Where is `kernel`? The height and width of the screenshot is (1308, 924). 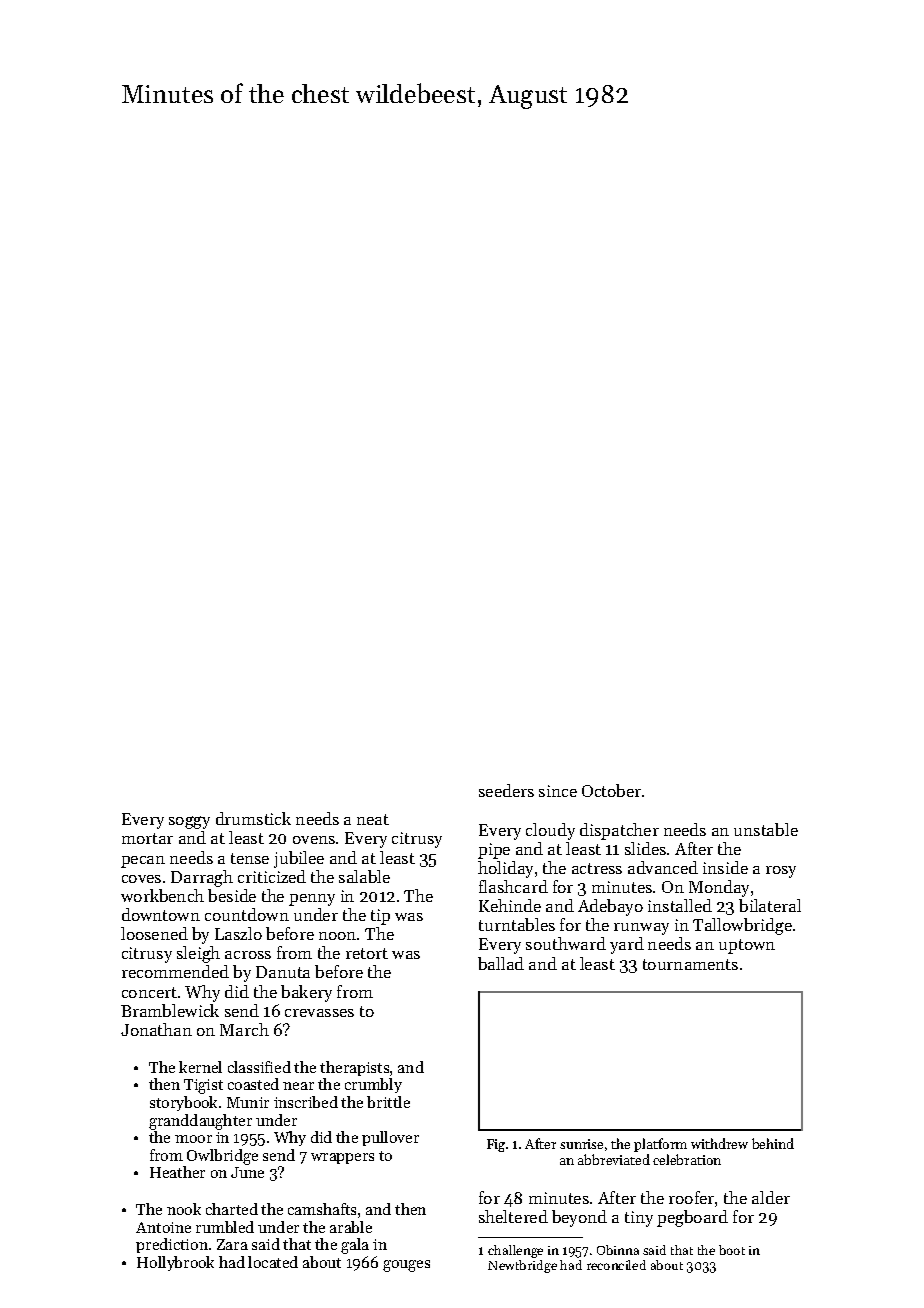
kernel is located at coordinates (200, 1067).
